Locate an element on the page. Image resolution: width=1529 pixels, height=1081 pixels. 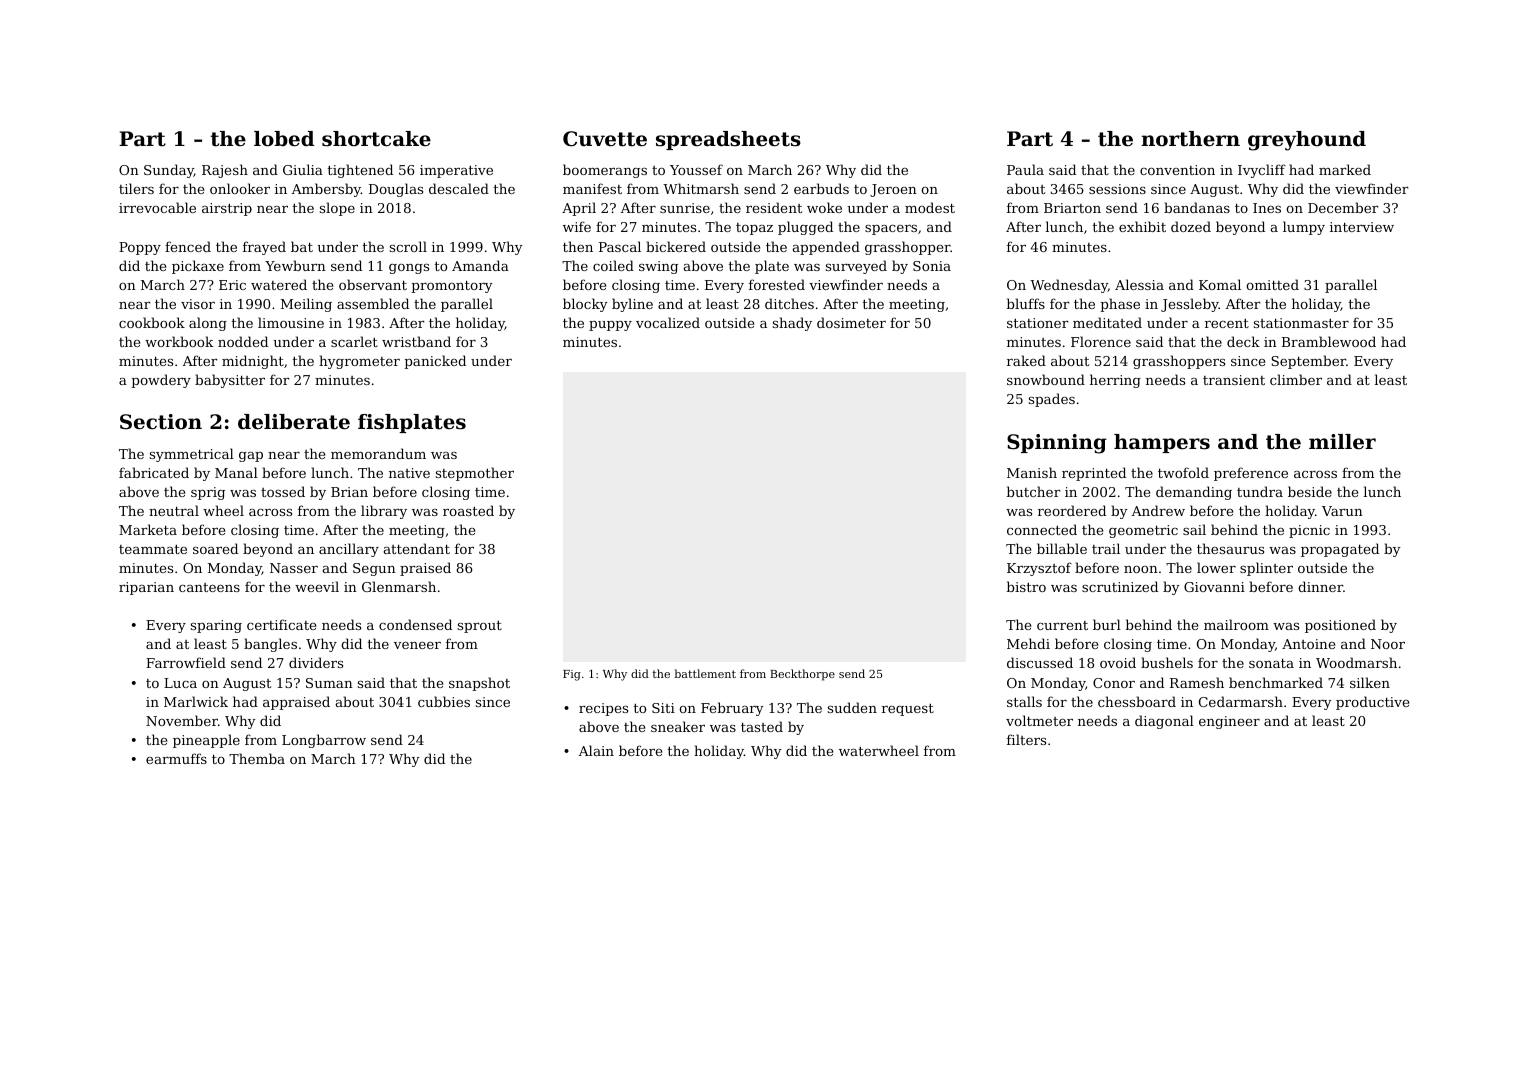
Manish is located at coordinates (1032, 472).
